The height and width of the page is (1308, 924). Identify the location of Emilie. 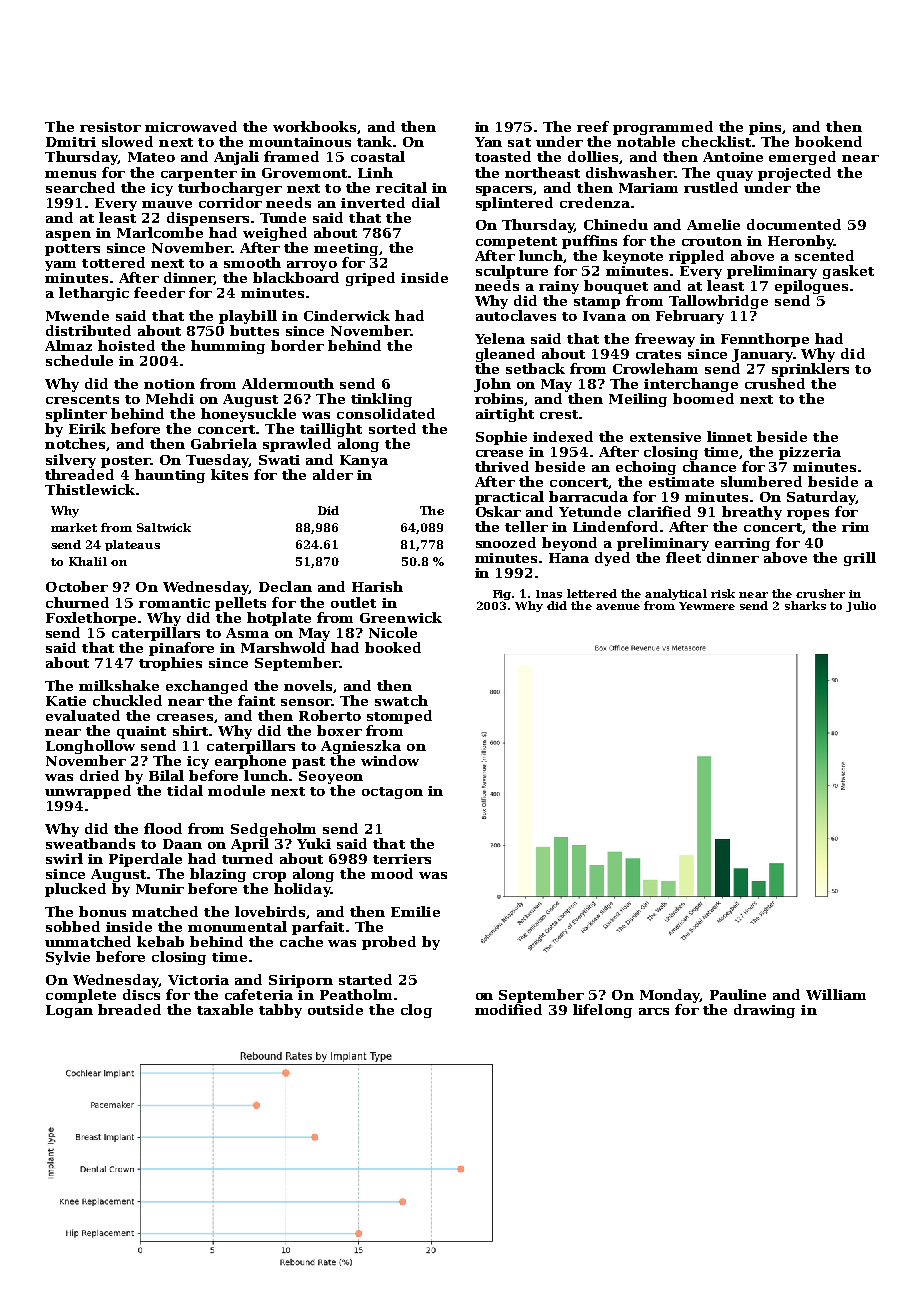
(415, 911).
